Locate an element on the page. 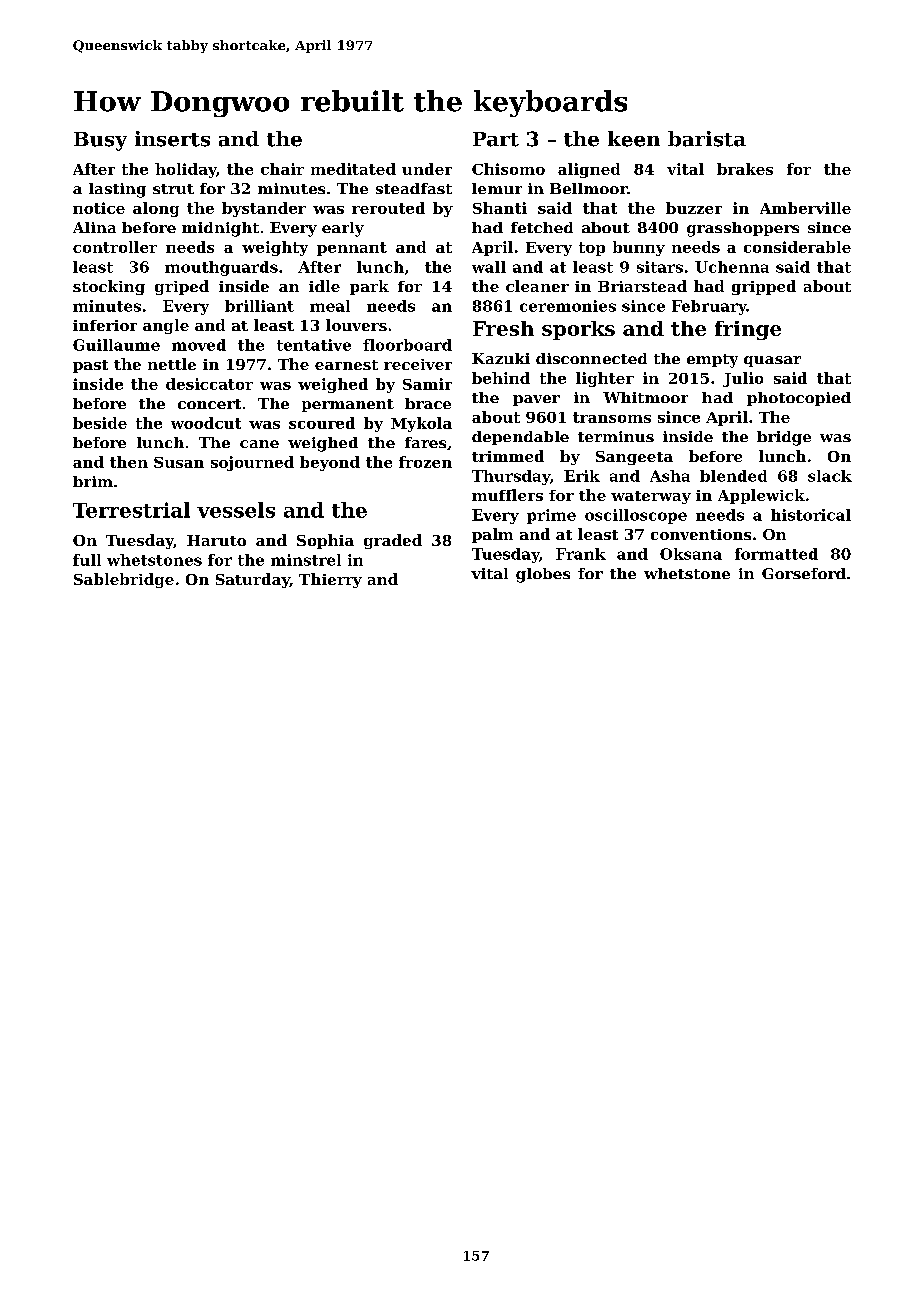 The height and width of the image is (1308, 924). Saturday is located at coordinates (253, 580).
